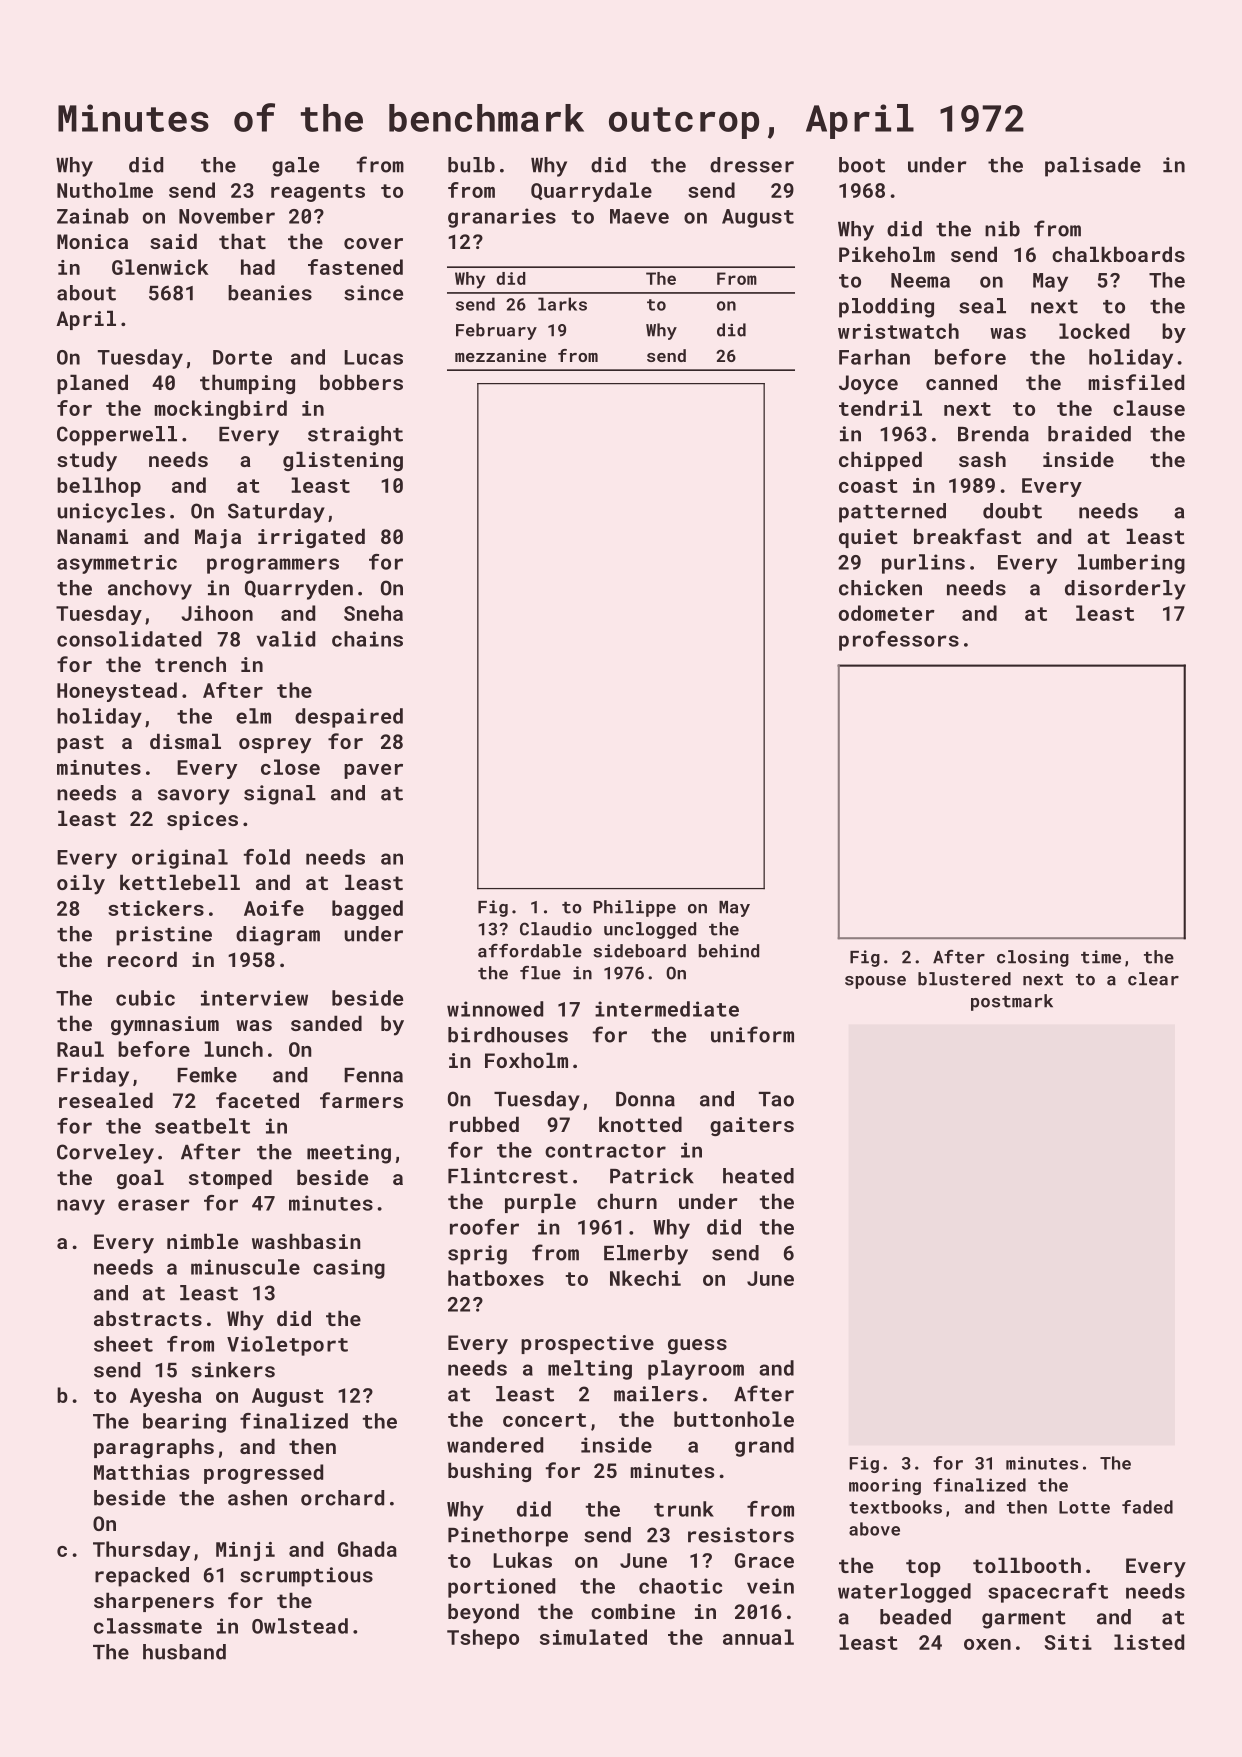 This image has height=1757, width=1242. What do you see at coordinates (1153, 979) in the image?
I see `clear` at bounding box center [1153, 979].
